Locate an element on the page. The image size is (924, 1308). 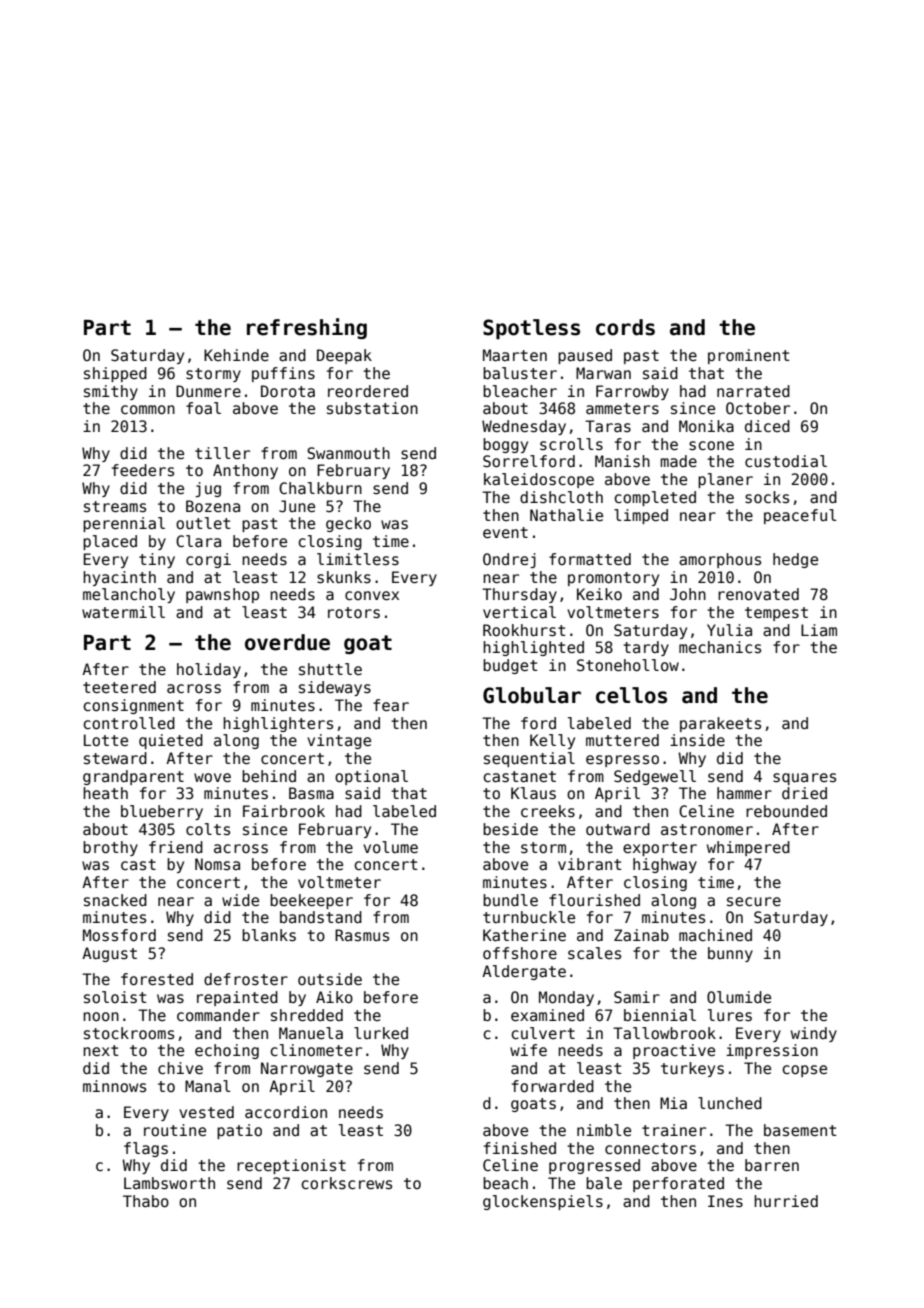
peaceful is located at coordinates (800, 516).
